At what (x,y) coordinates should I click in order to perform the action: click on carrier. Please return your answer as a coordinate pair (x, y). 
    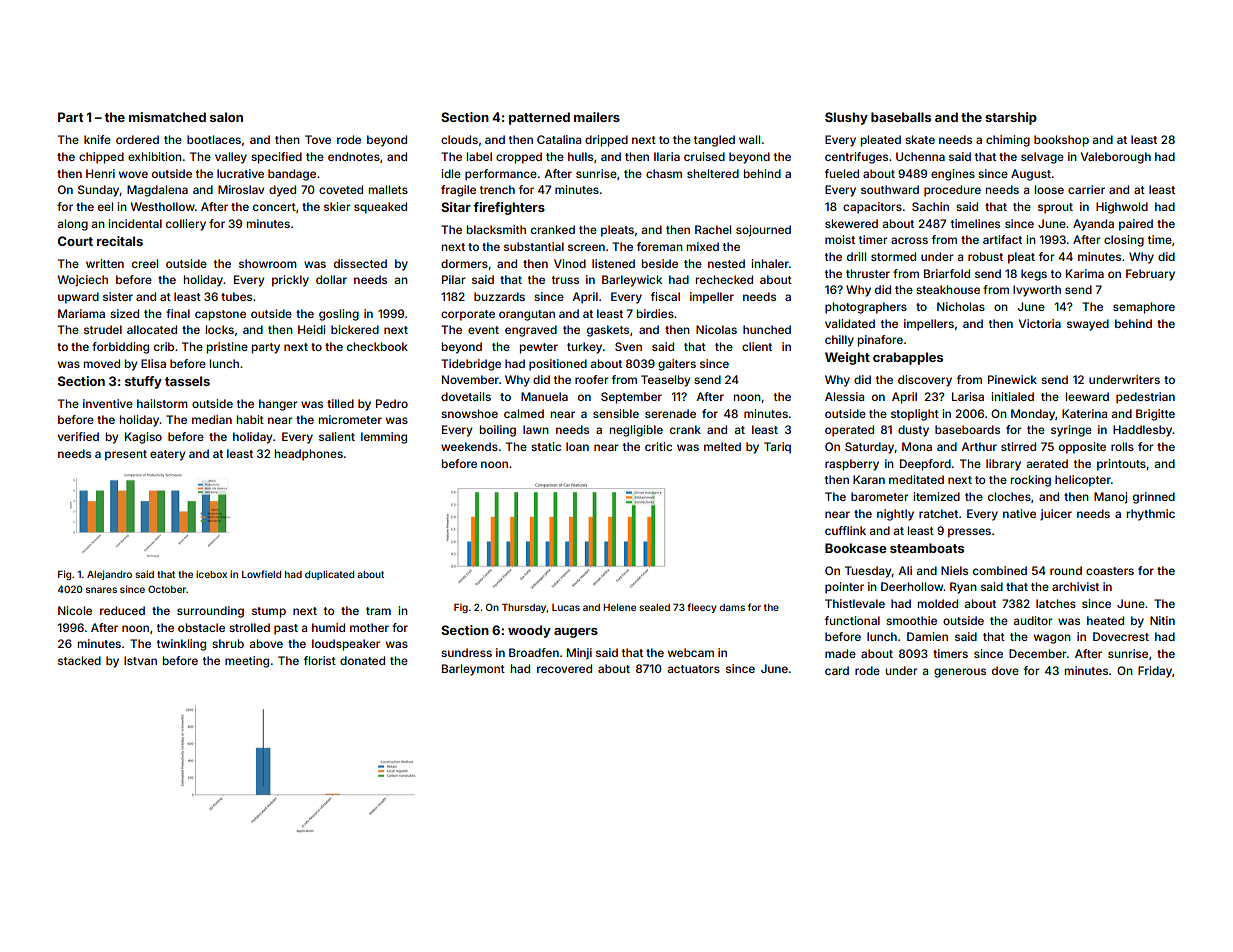
    Looking at the image, I should click on (1086, 189).
